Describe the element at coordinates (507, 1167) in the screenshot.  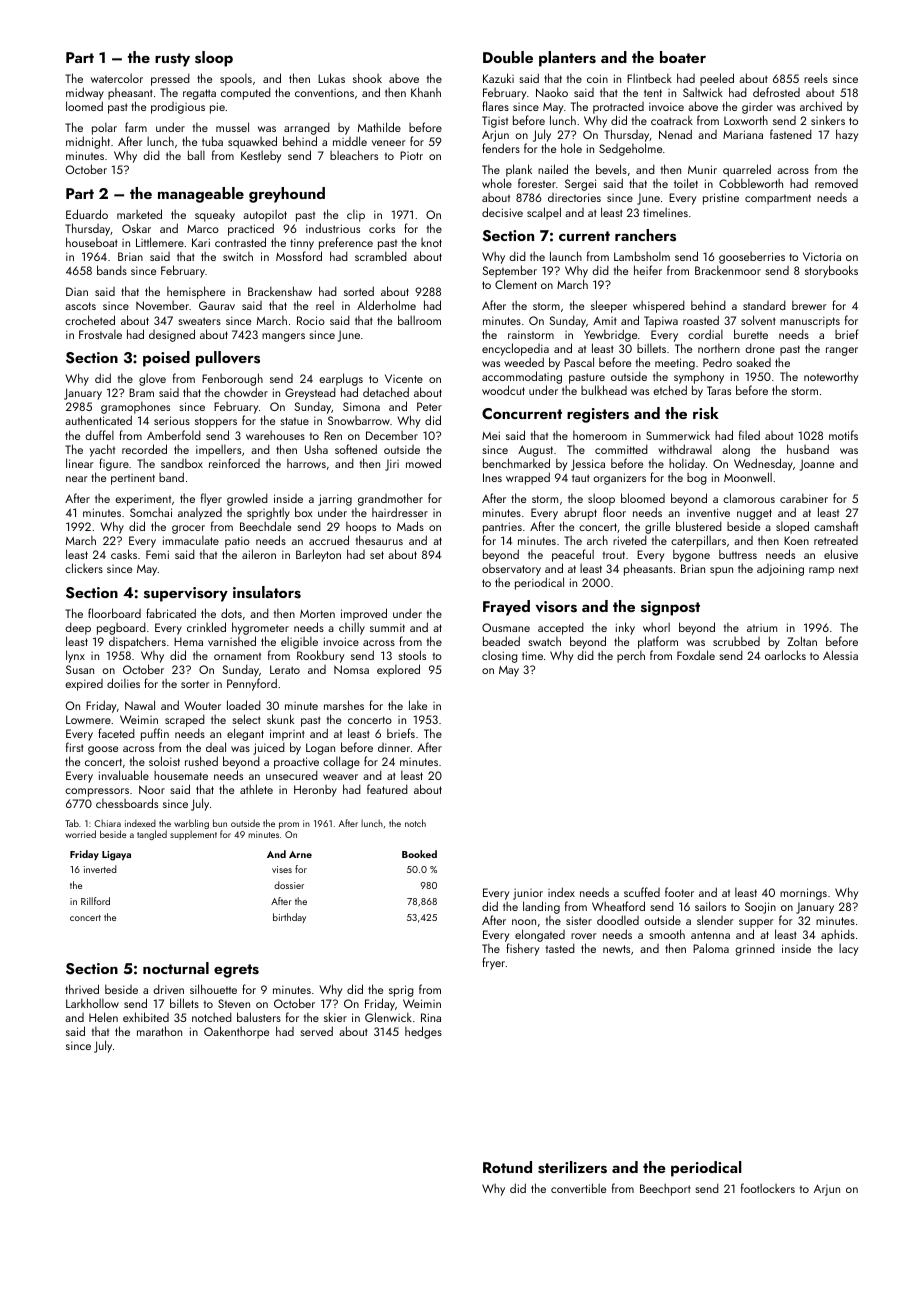
I see `Rotund` at that location.
